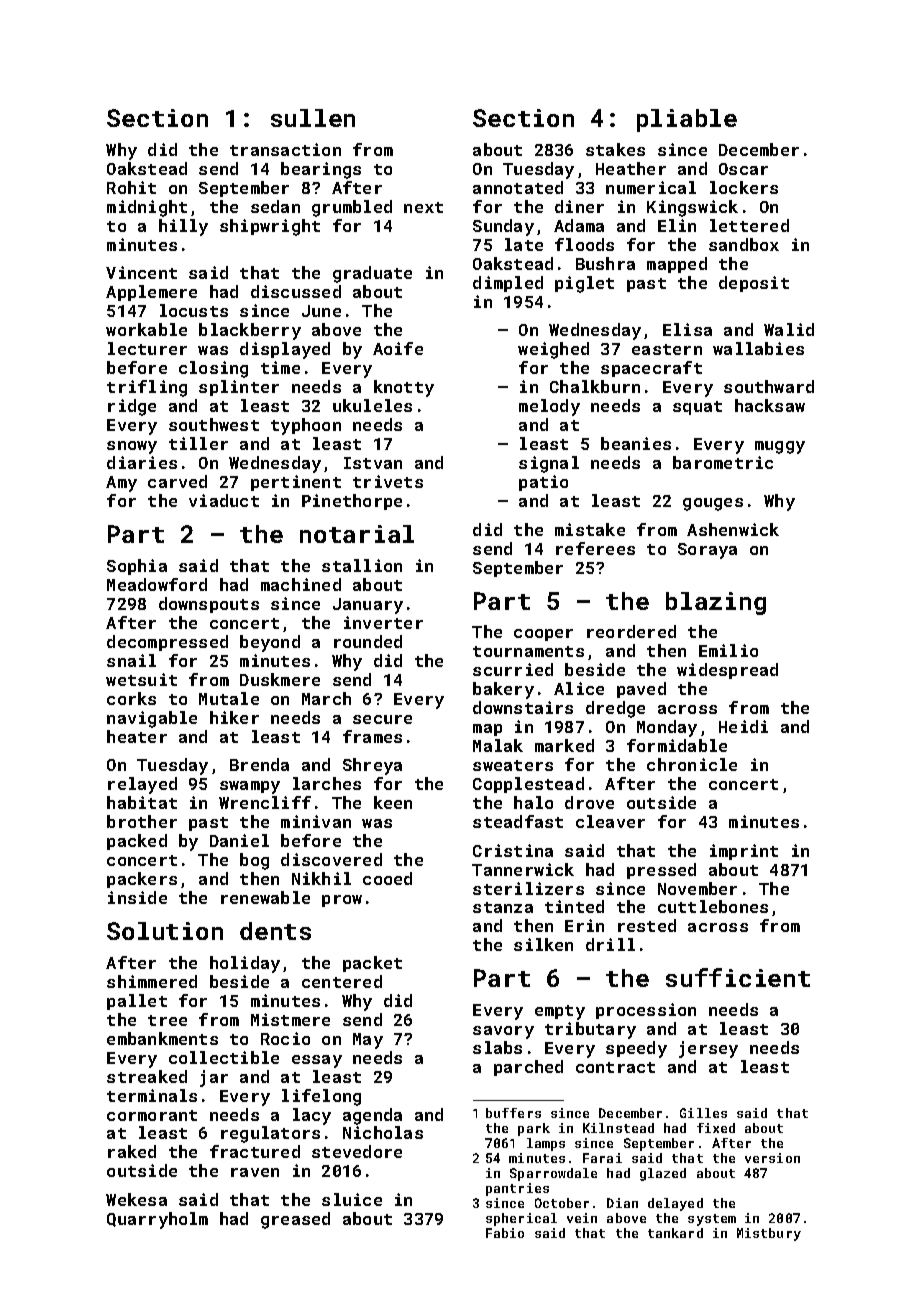 The height and width of the image is (1308, 924). Describe the element at coordinates (296, 291) in the image. I see `discussed` at that location.
